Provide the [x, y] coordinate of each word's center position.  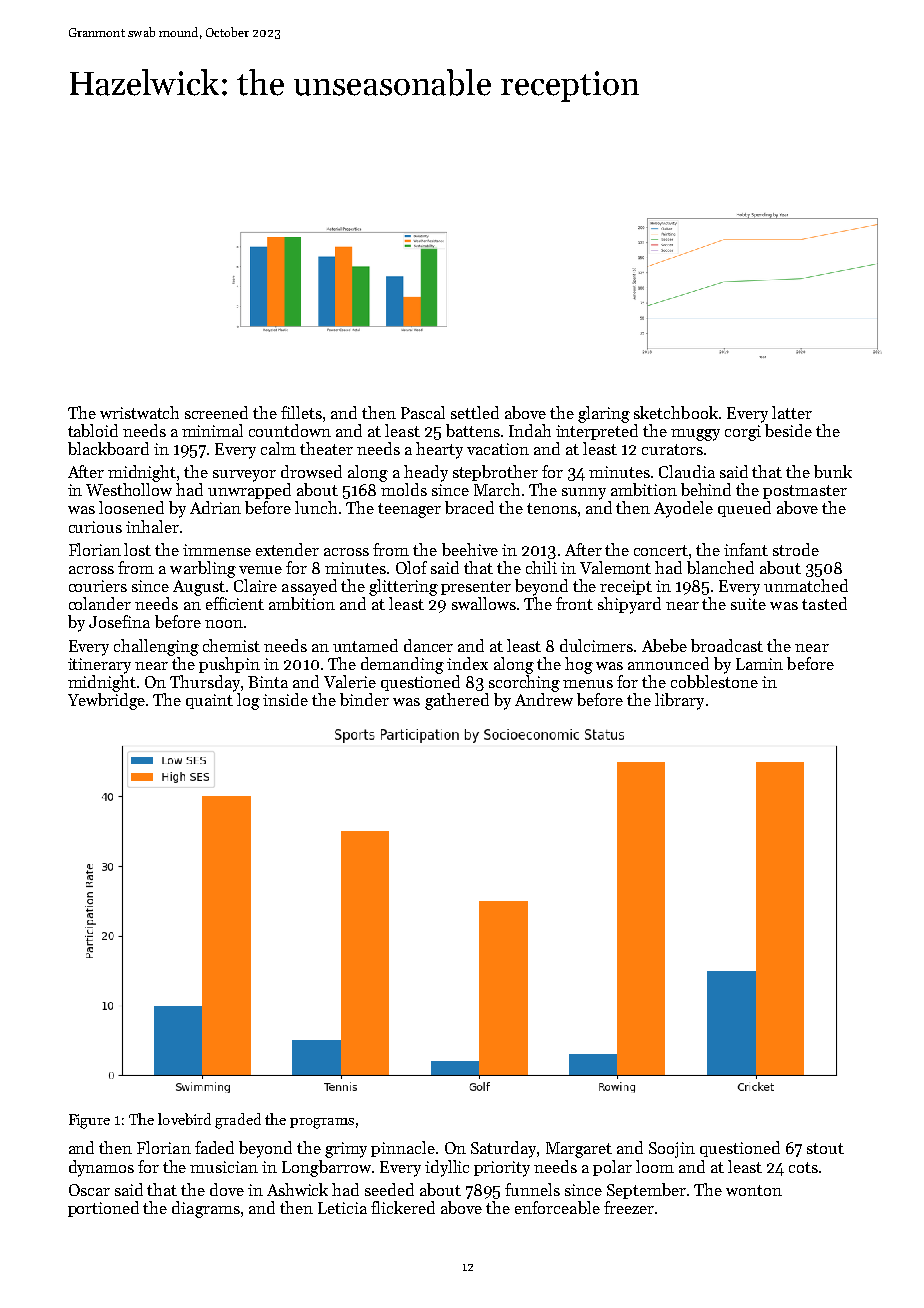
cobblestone [714, 681]
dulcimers [596, 645]
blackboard [108, 448]
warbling [203, 569]
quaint [209, 701]
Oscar [89, 1190]
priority [502, 1169]
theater [326, 448]
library [679, 701]
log [248, 701]
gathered [457, 701]
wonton [754, 1190]
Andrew [544, 699]
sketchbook [676, 412]
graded [238, 1121]
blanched [720, 567]
